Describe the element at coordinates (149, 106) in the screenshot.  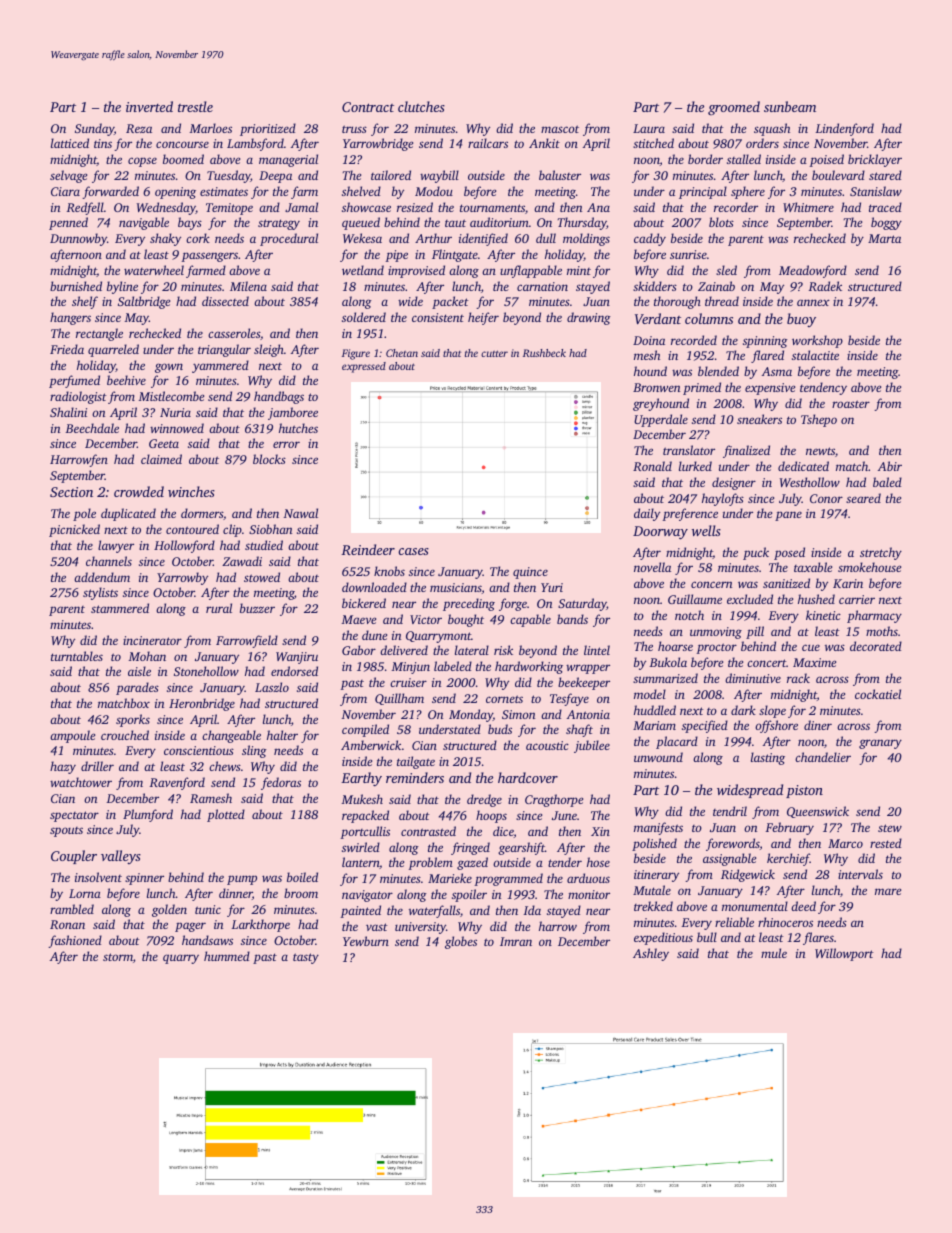
I see `inverted` at that location.
